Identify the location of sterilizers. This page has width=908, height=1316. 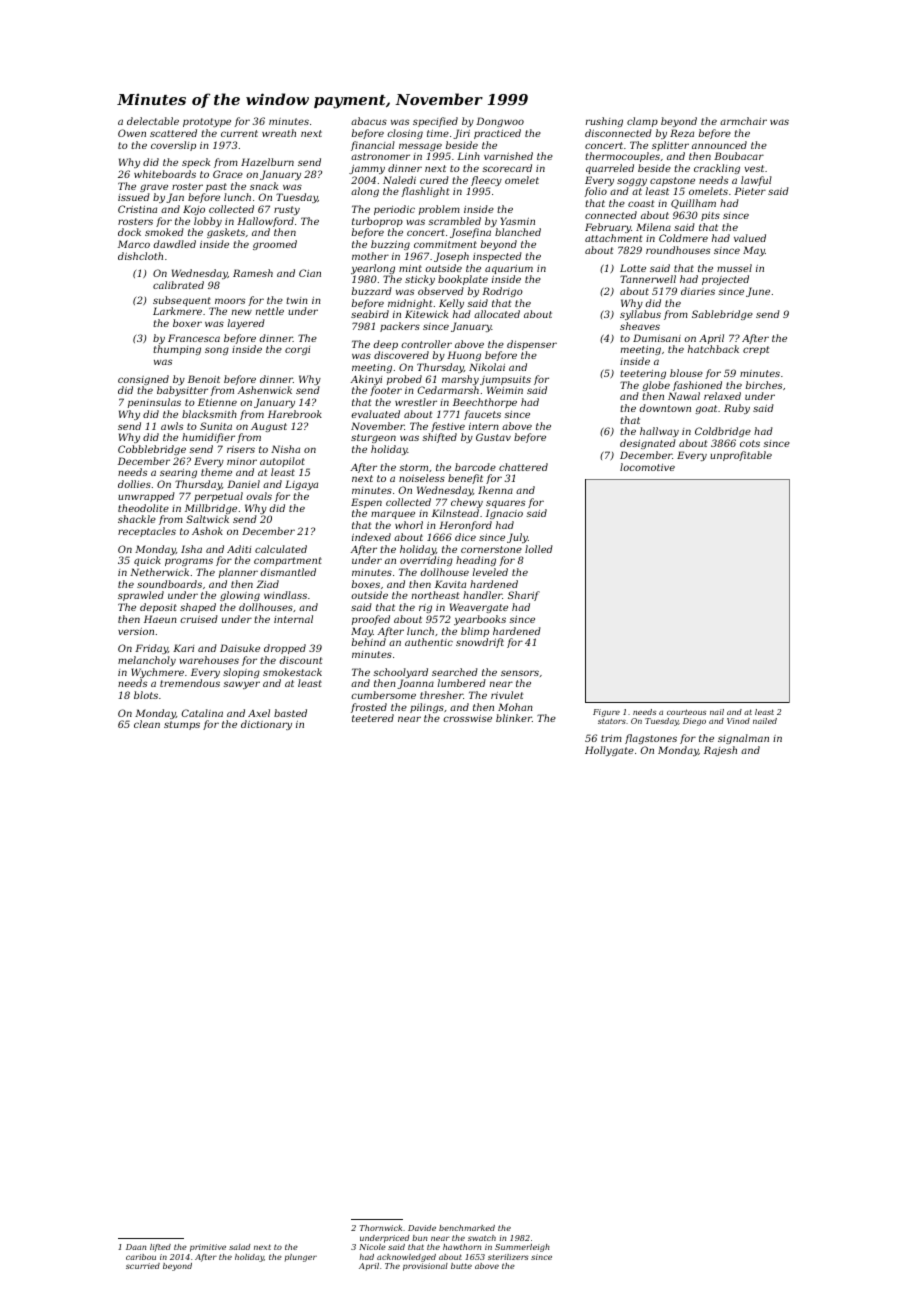
(508, 1257).
